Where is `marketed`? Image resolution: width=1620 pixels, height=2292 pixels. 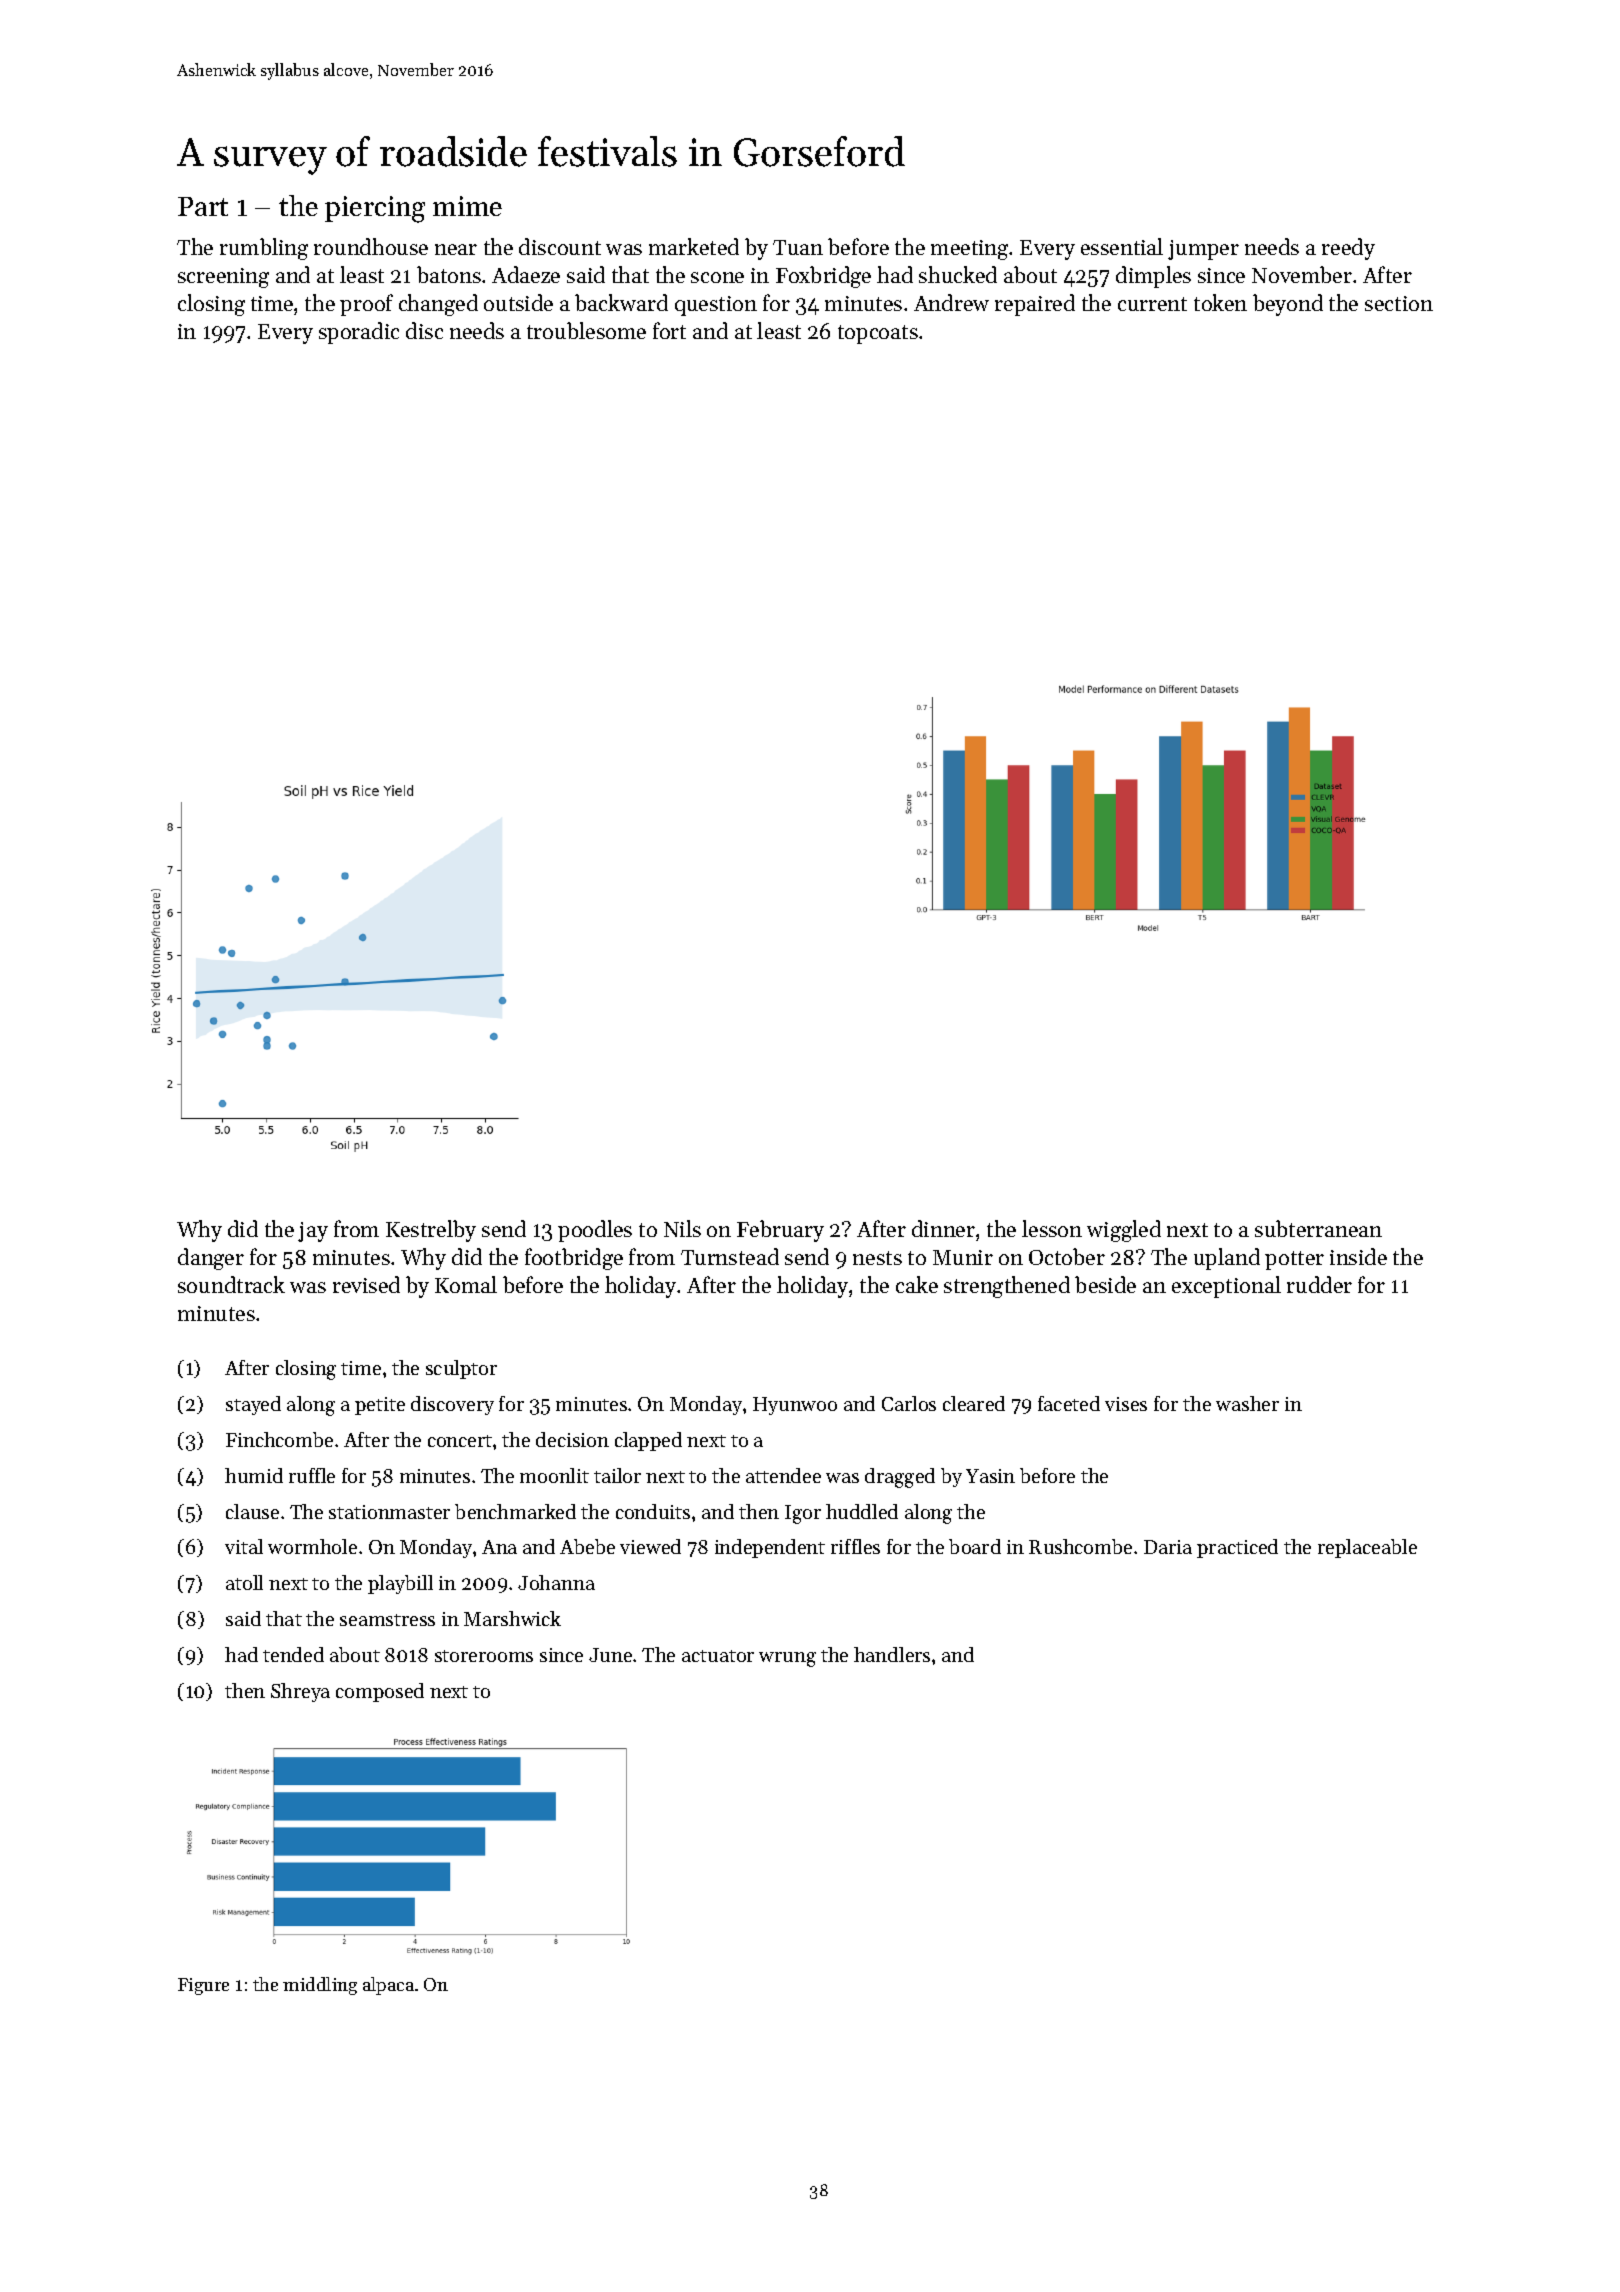
marketed is located at coordinates (694, 246).
